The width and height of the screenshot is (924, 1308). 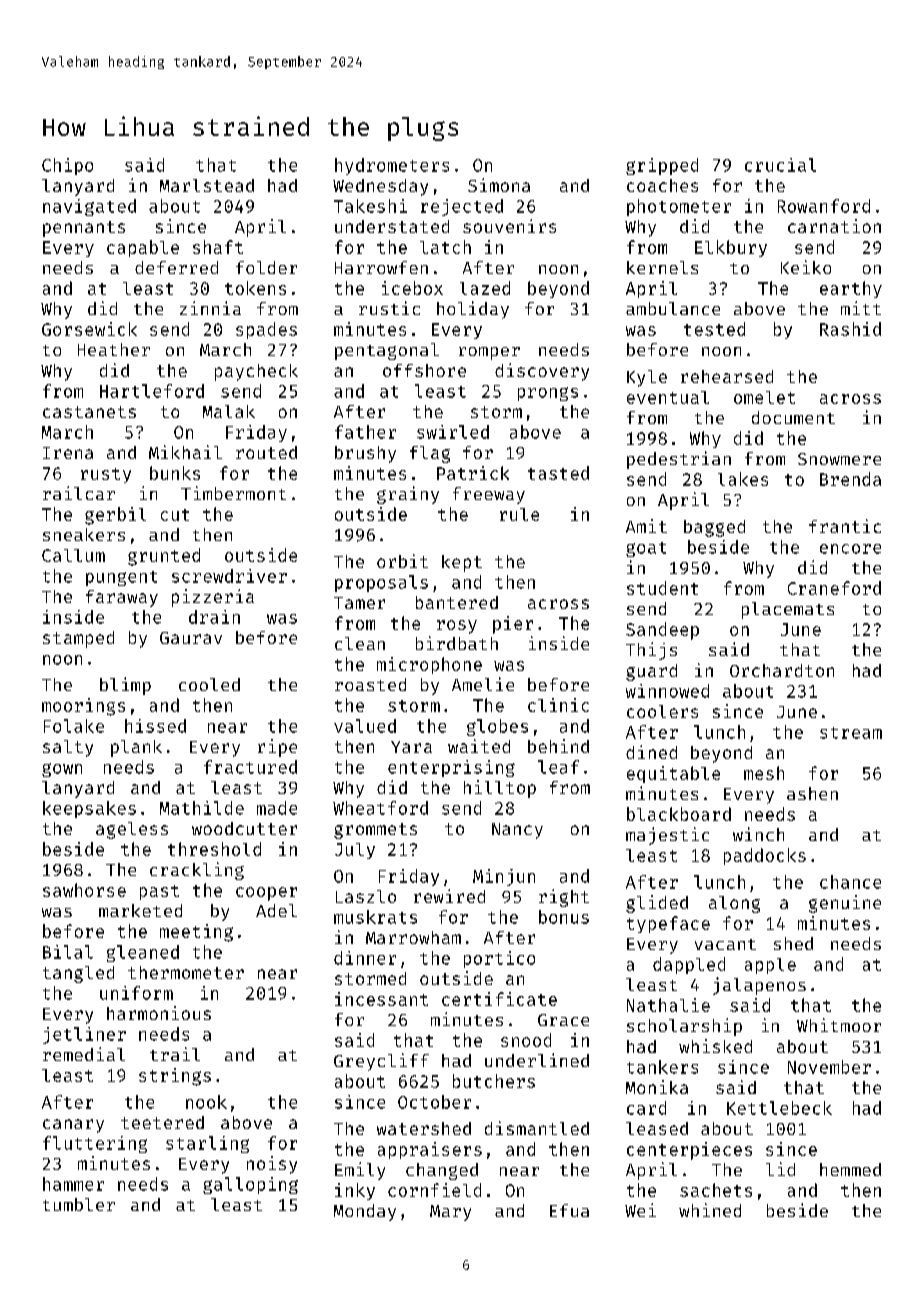 What do you see at coordinates (79, 1204) in the screenshot?
I see `tumbler` at bounding box center [79, 1204].
